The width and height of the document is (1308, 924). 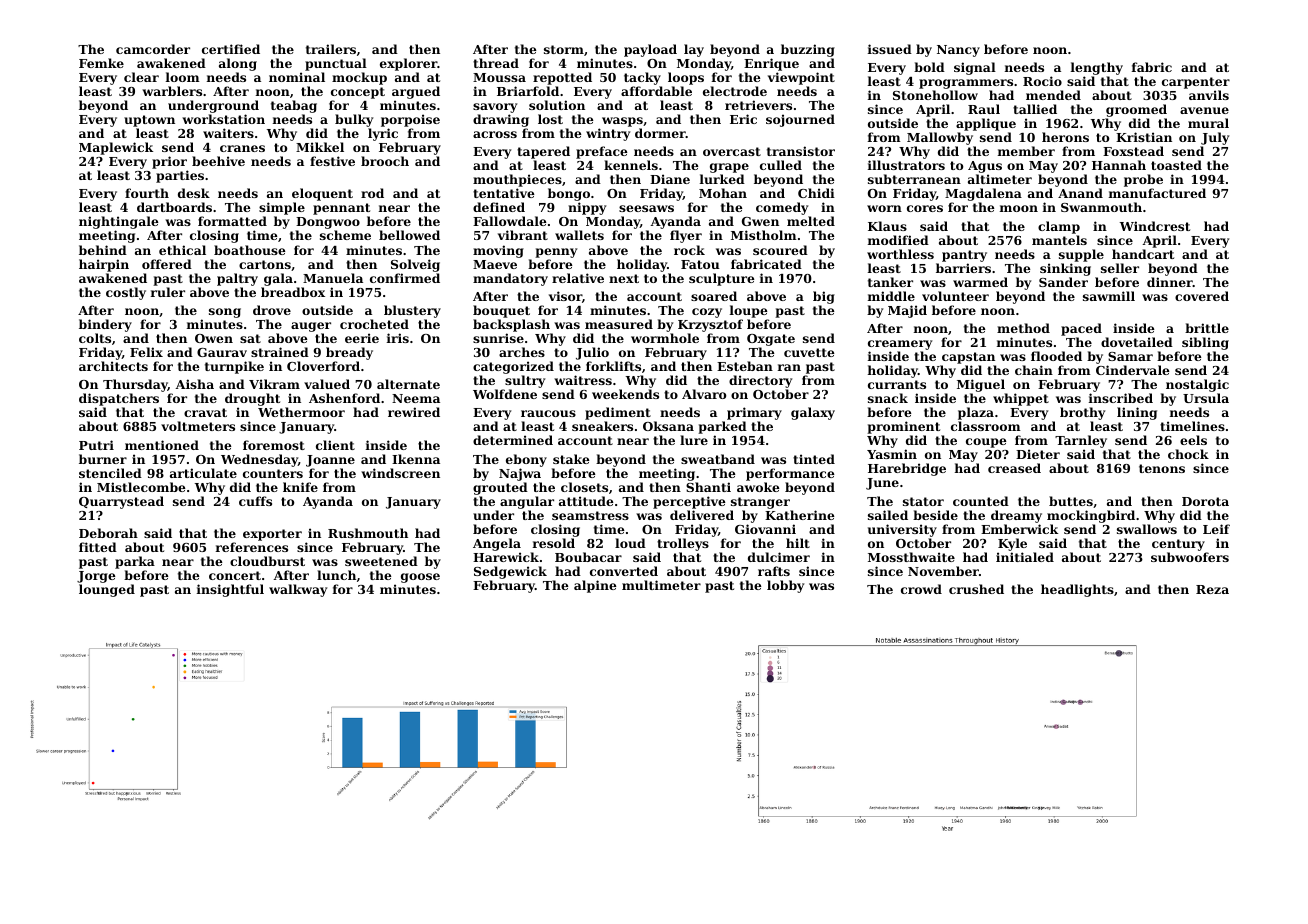 I want to click on stator, so click(x=923, y=501).
